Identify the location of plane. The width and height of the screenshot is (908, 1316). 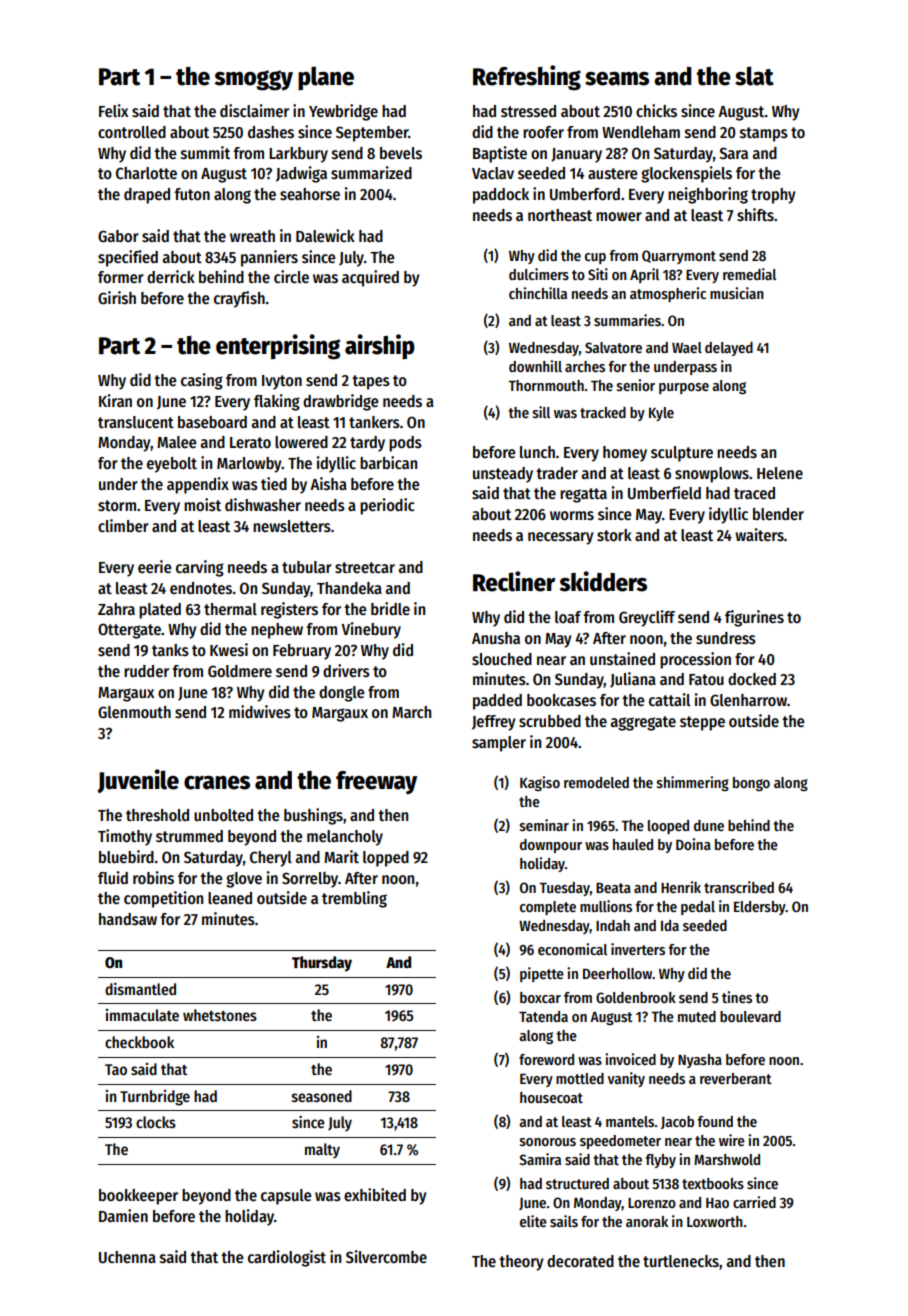
(326, 78).
